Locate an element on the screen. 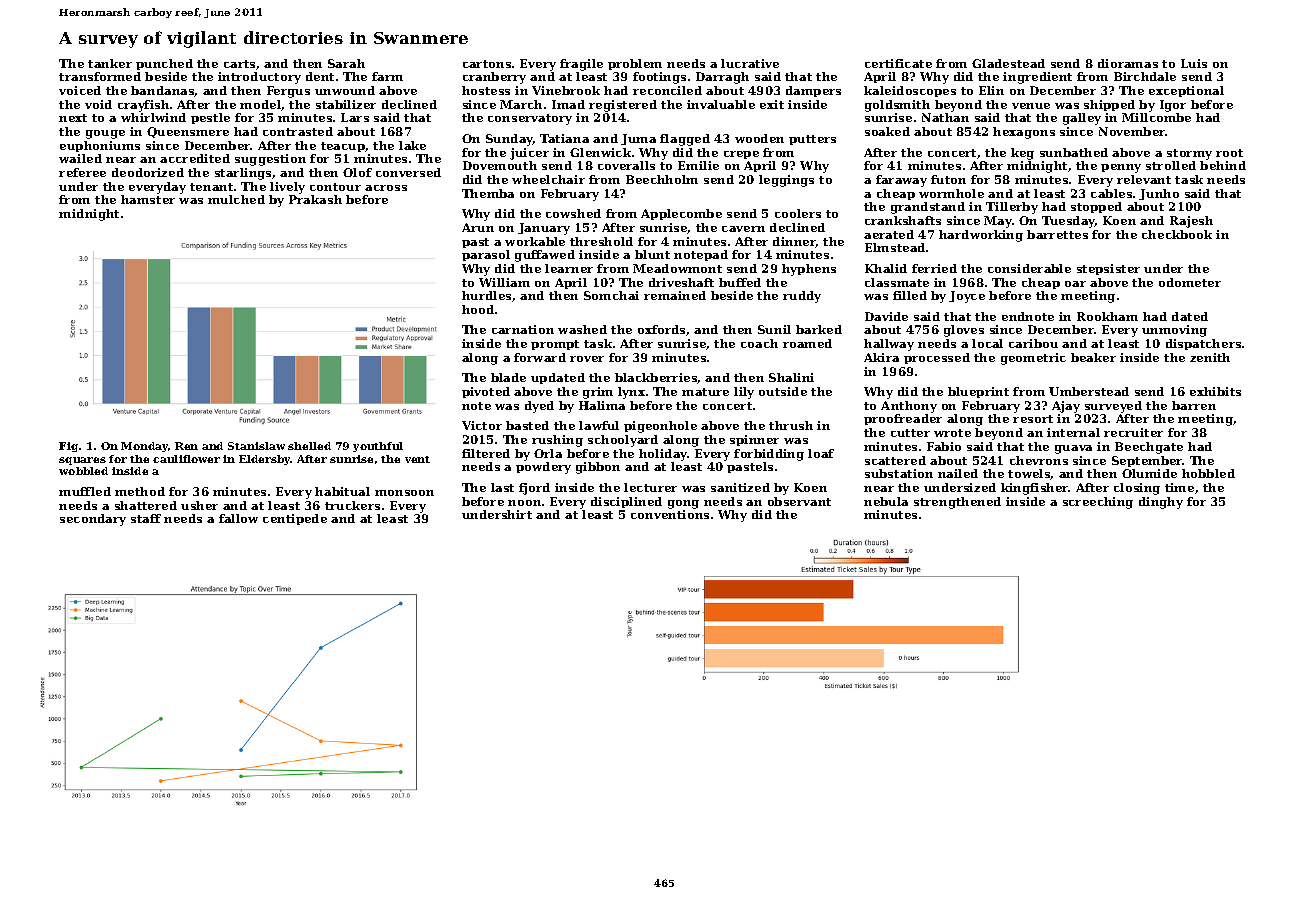 The height and width of the screenshot is (924, 1308). centipede is located at coordinates (295, 519).
